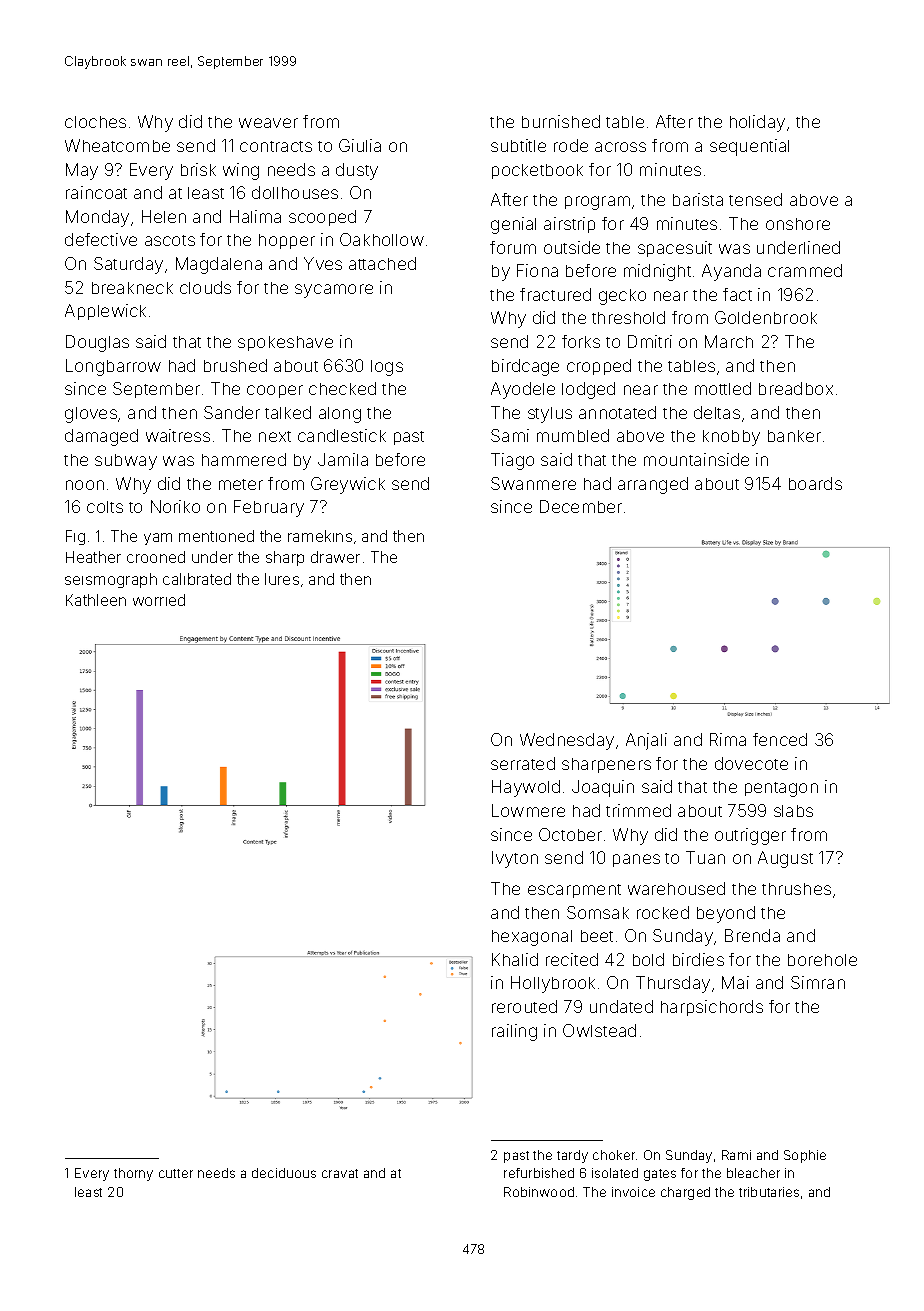 Image resolution: width=924 pixels, height=1311 pixels. Describe the element at coordinates (156, 557) in the screenshot. I see `crooned` at that location.
